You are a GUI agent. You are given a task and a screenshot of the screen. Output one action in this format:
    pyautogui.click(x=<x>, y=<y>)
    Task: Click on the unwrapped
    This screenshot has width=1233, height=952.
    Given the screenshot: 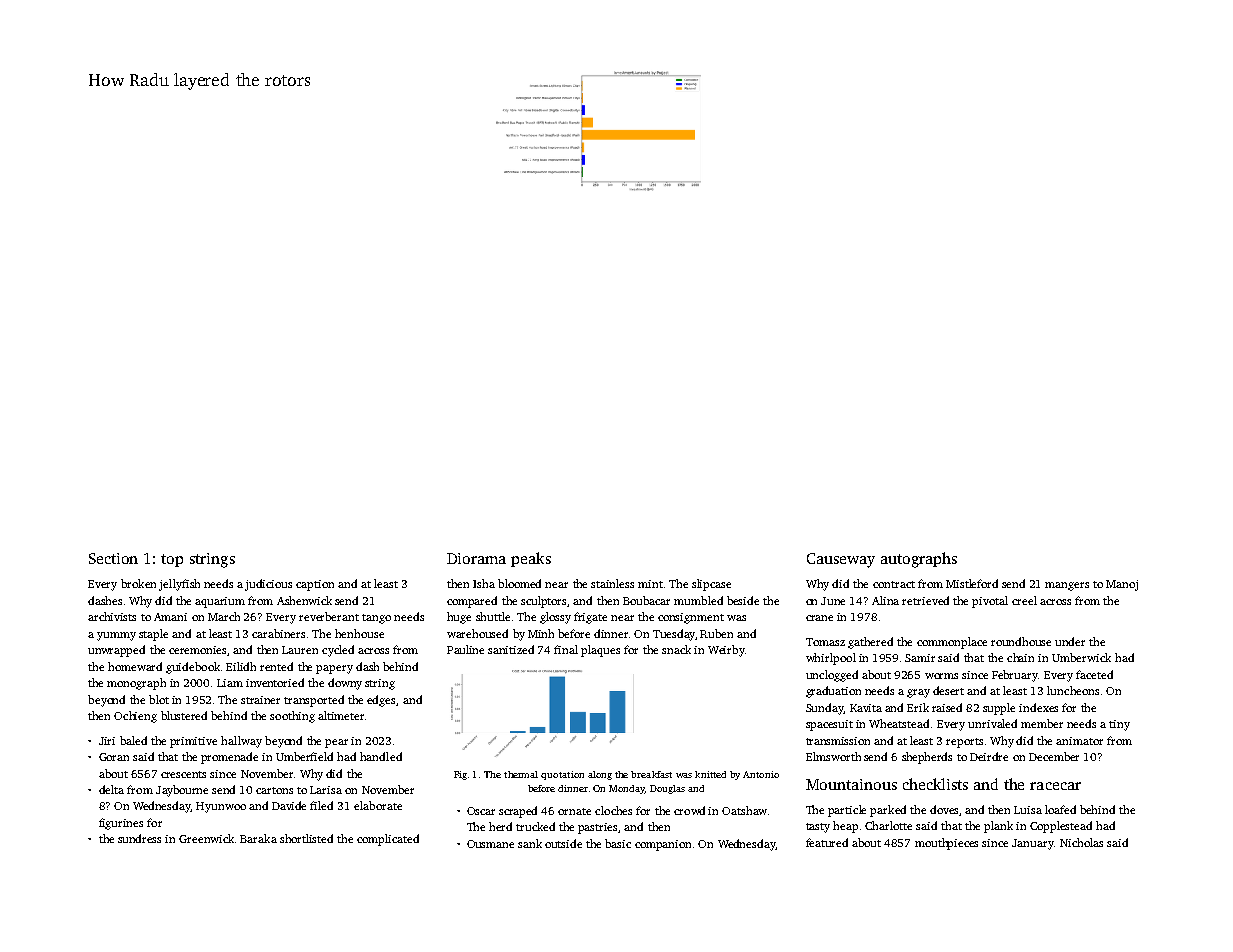 What is the action you would take?
    pyautogui.click(x=116, y=651)
